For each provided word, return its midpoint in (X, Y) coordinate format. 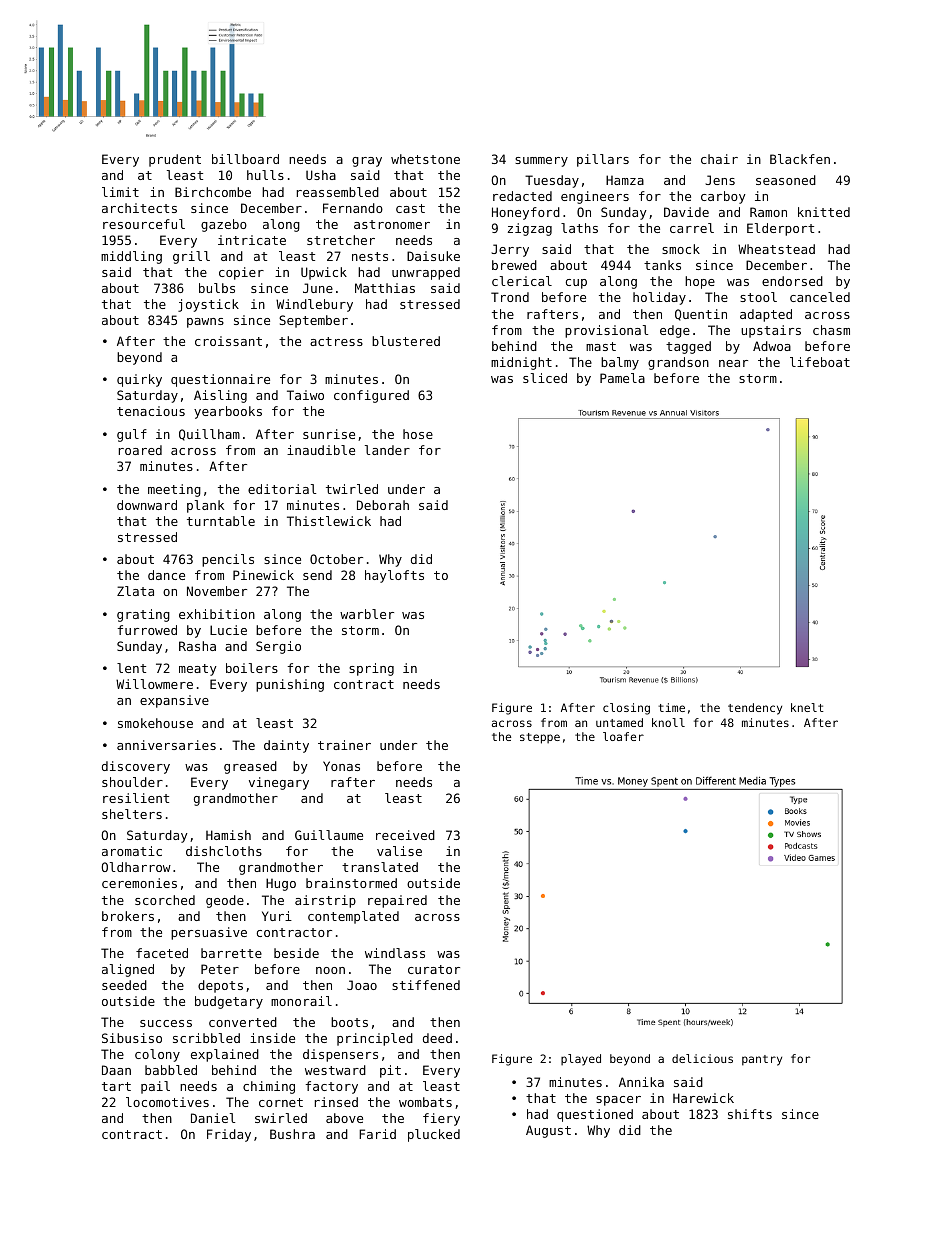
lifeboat (820, 362)
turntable (221, 521)
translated (380, 867)
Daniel (213, 1118)
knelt (807, 707)
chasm (831, 330)
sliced (545, 378)
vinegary (279, 783)
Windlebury (314, 305)
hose (418, 434)
